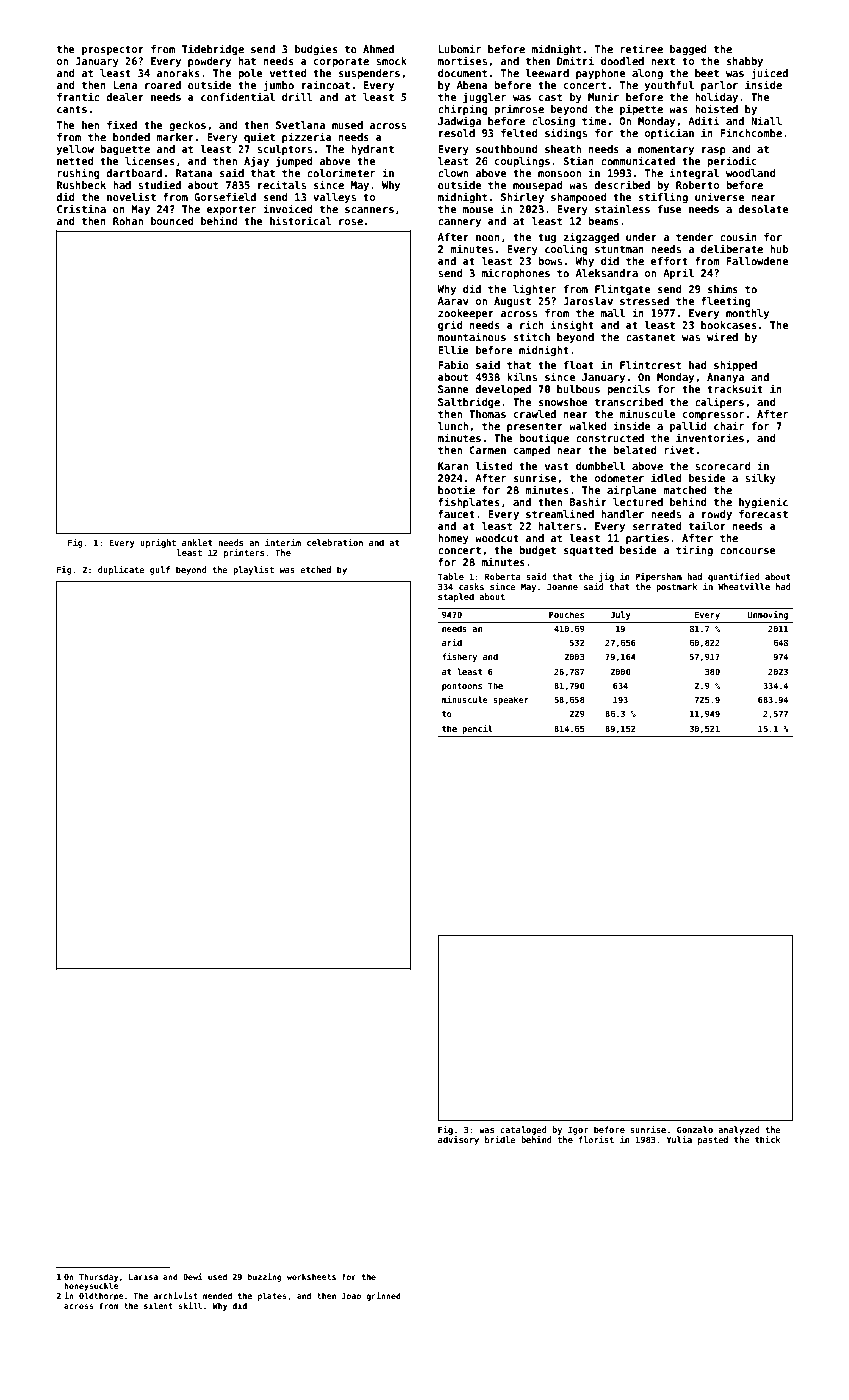 This image has width=849, height=1400. I want to click on Flintcrest, so click(650, 364).
